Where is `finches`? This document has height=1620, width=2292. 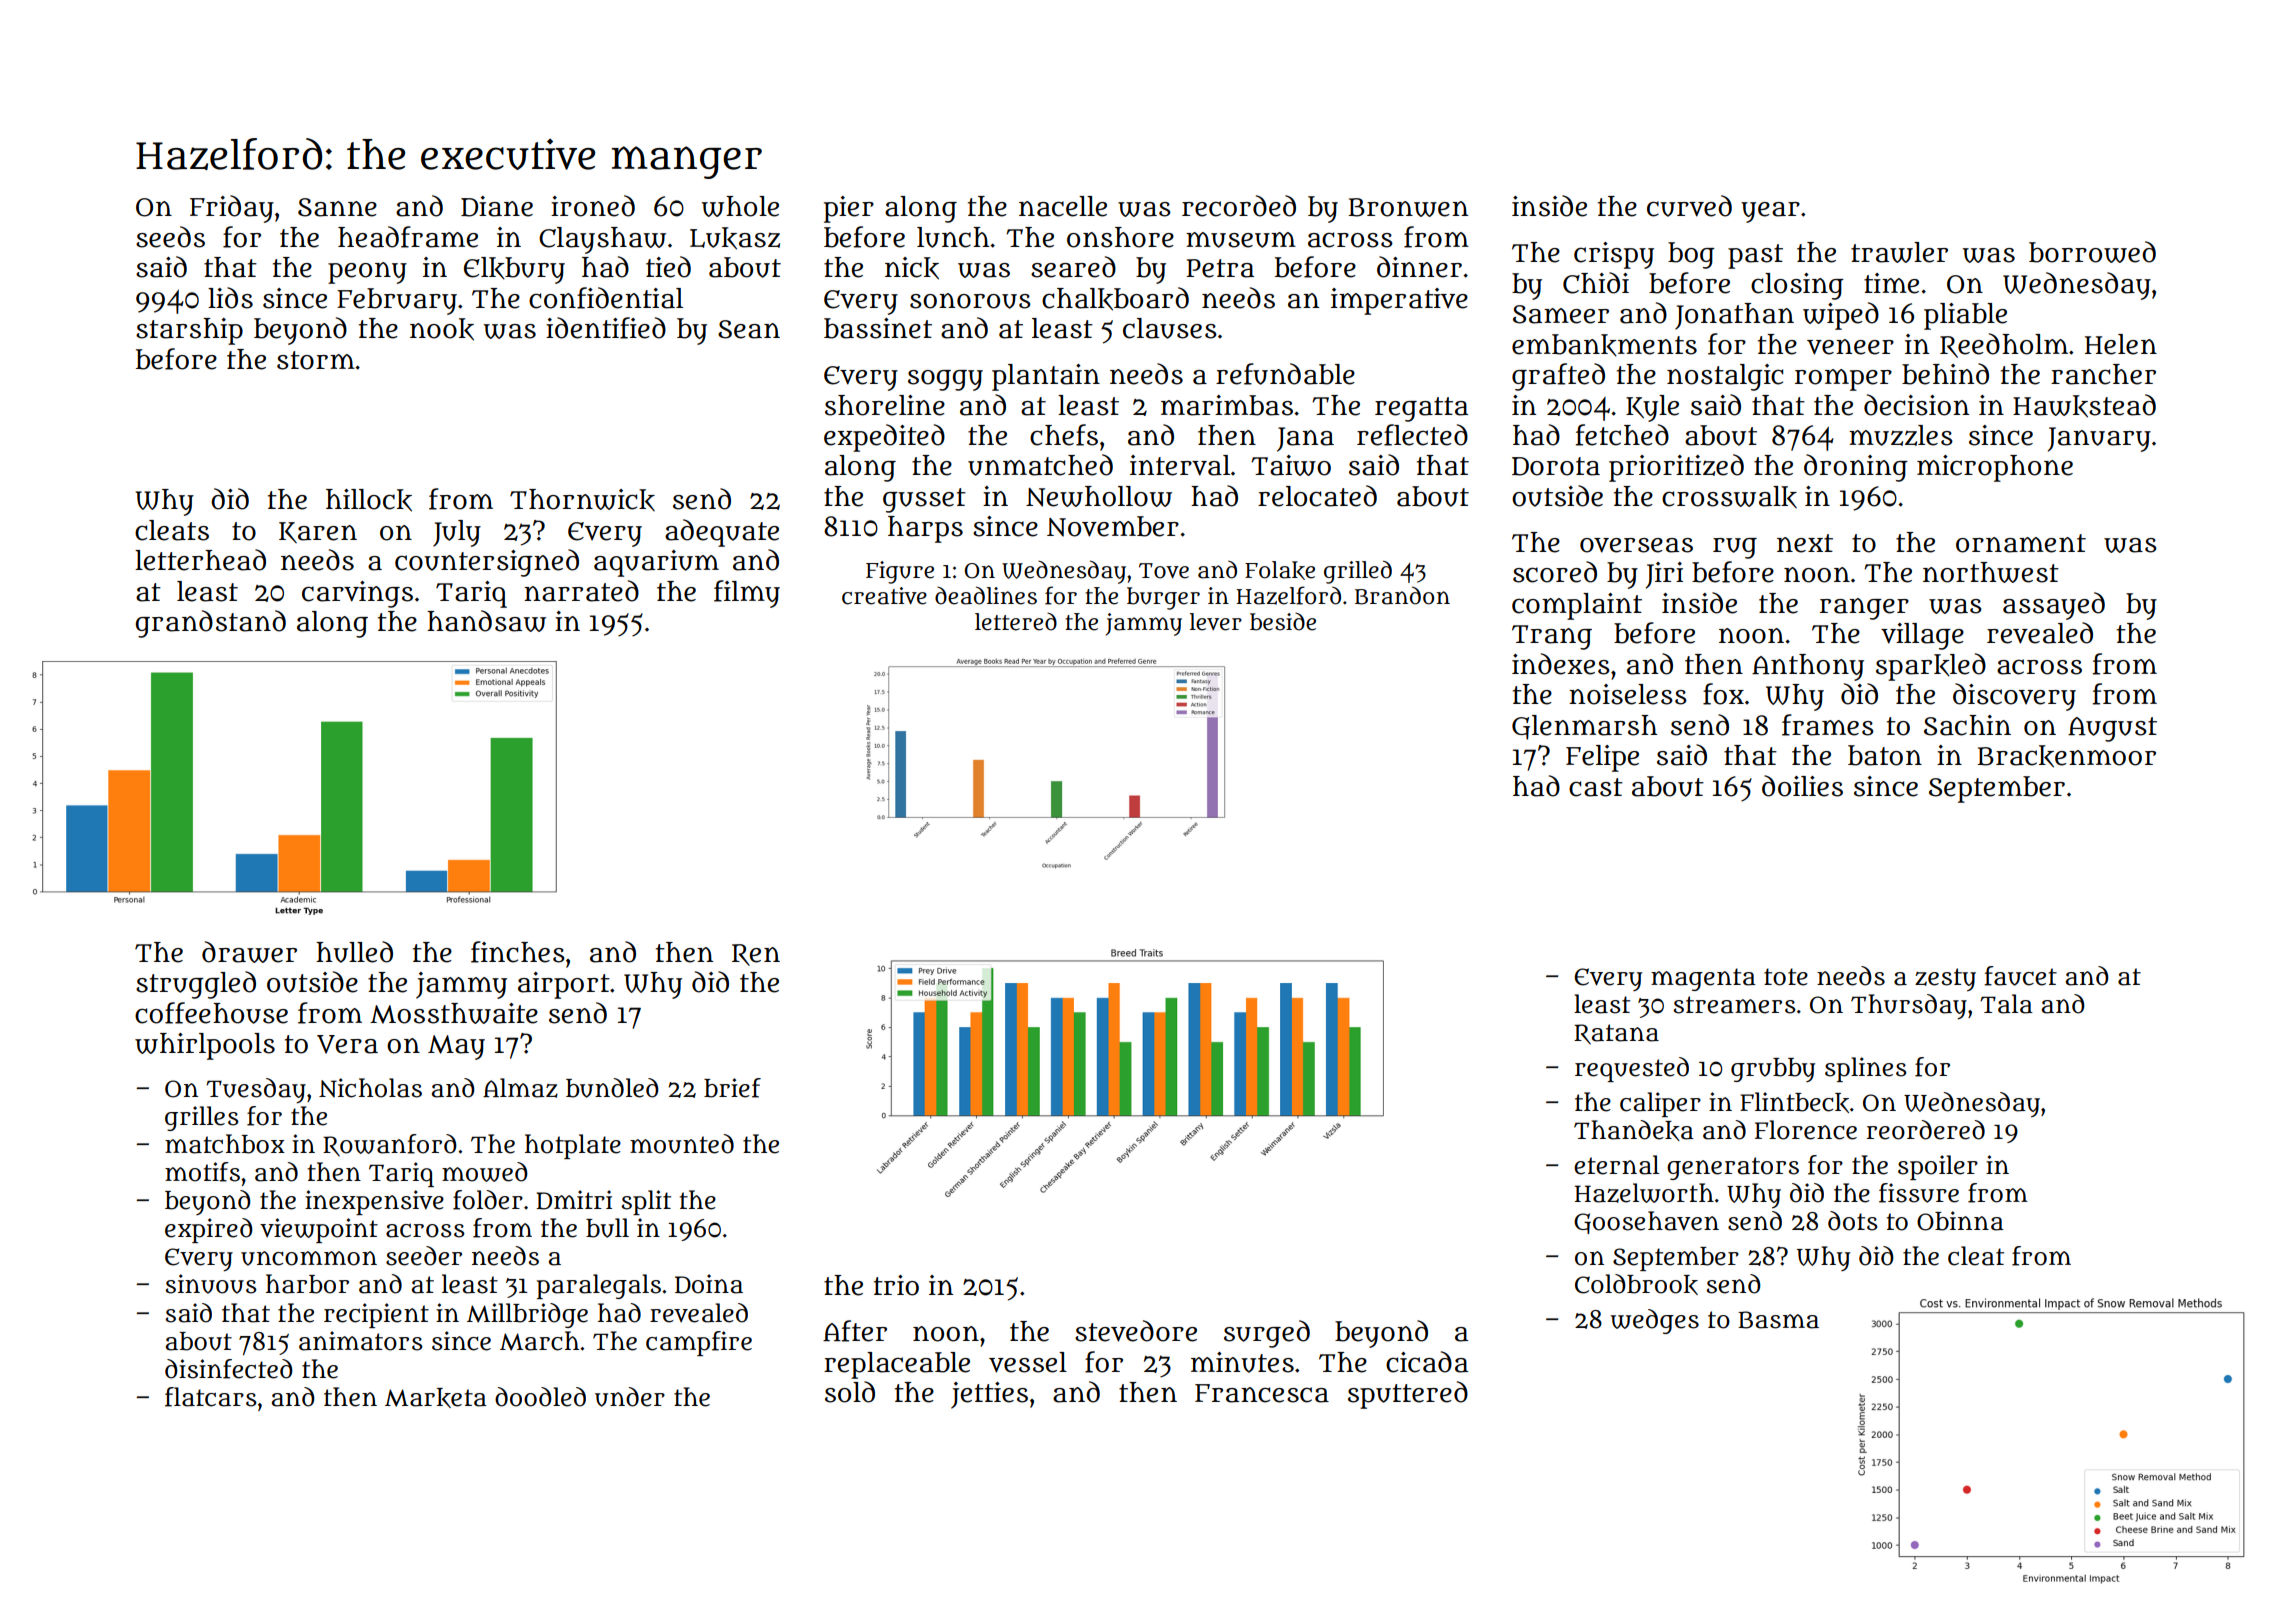 finches is located at coordinates (518, 952).
